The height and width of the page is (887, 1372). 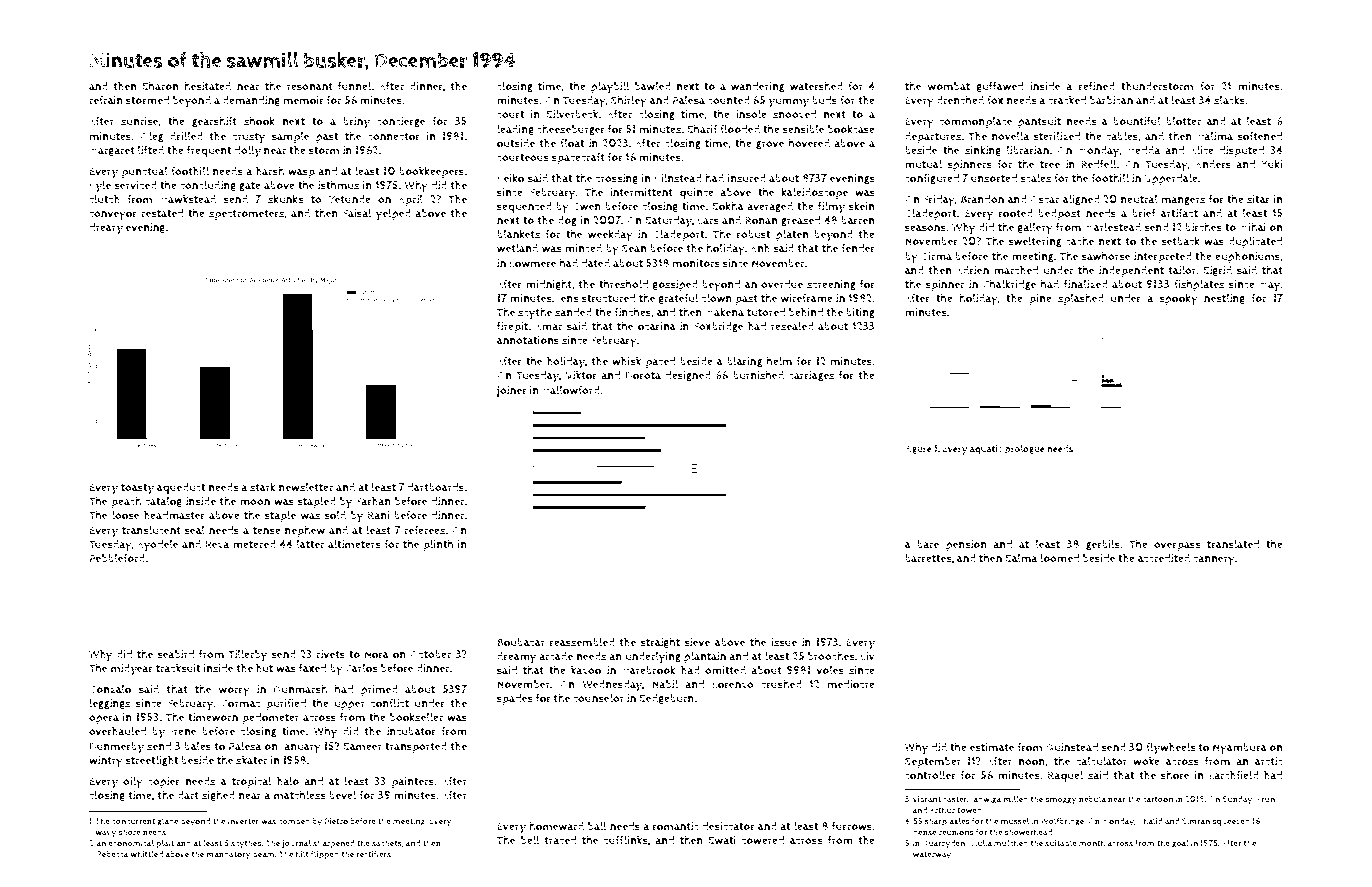 I want to click on refined, so click(x=1097, y=86).
